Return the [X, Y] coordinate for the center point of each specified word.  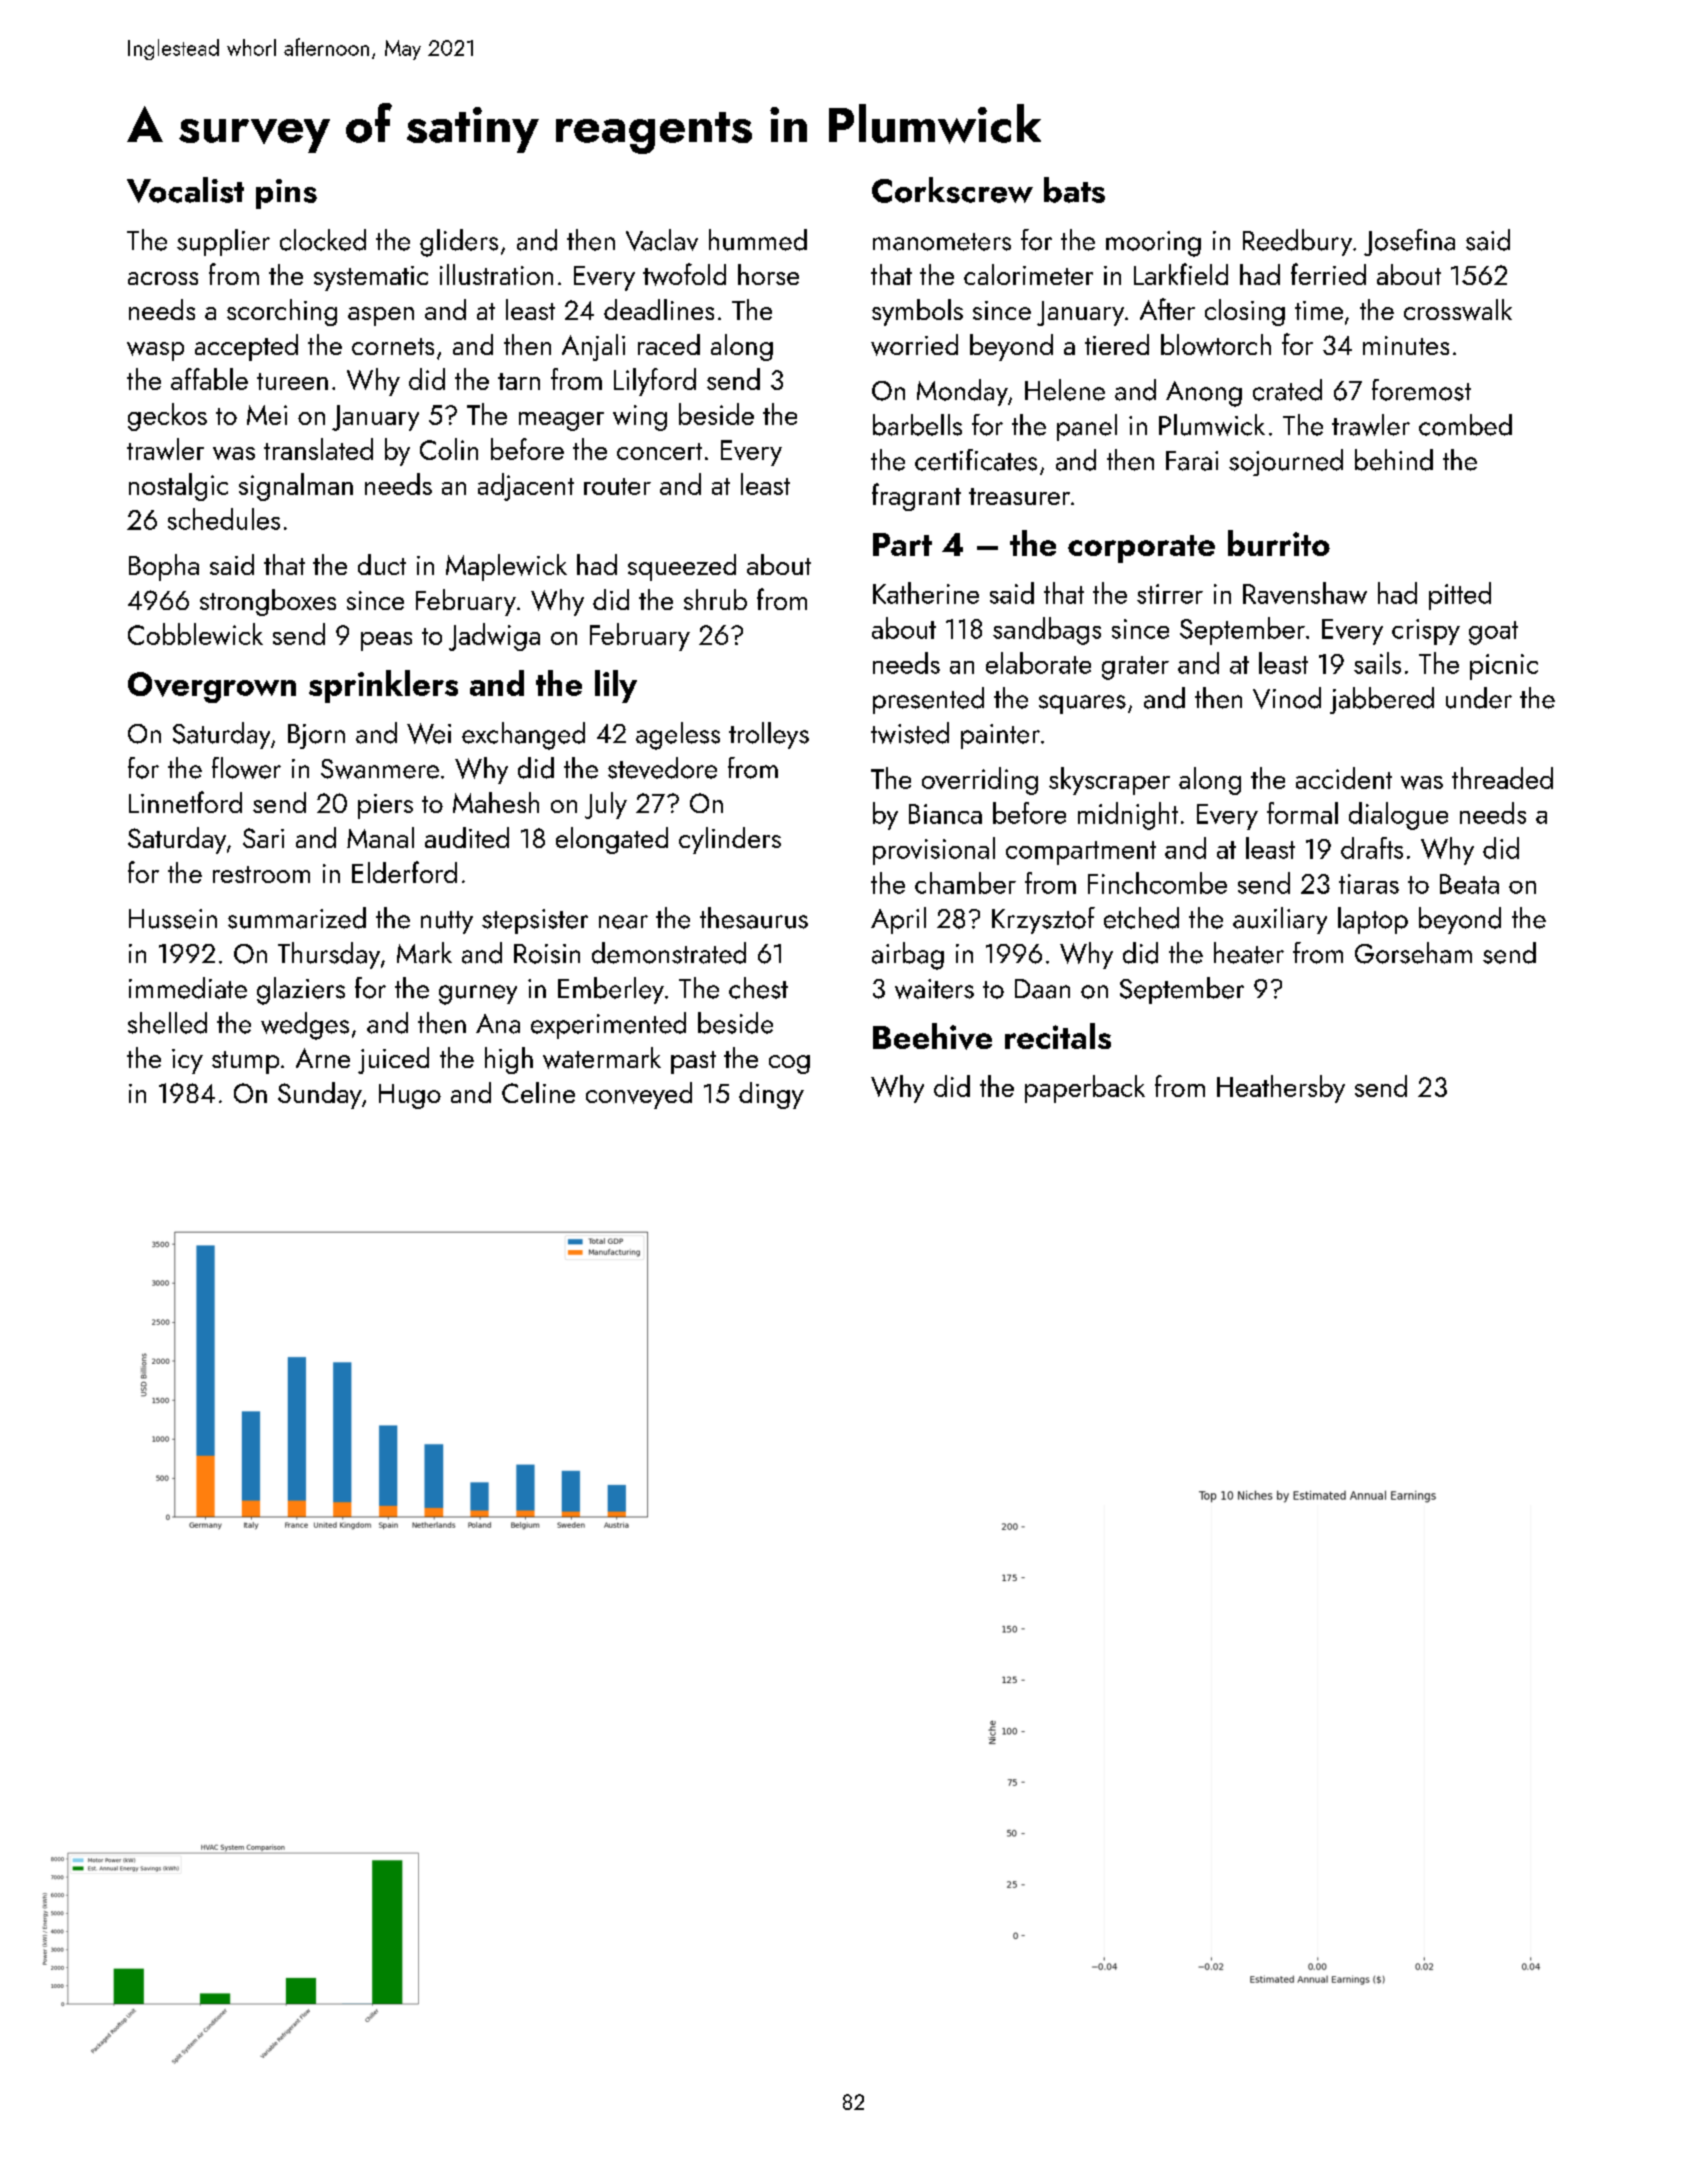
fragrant [916, 497]
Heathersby [1281, 1089]
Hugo [410, 1096]
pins [286, 194]
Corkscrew [952, 190]
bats [1074, 190]
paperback [1085, 1089]
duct [382, 564]
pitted [1460, 596]
